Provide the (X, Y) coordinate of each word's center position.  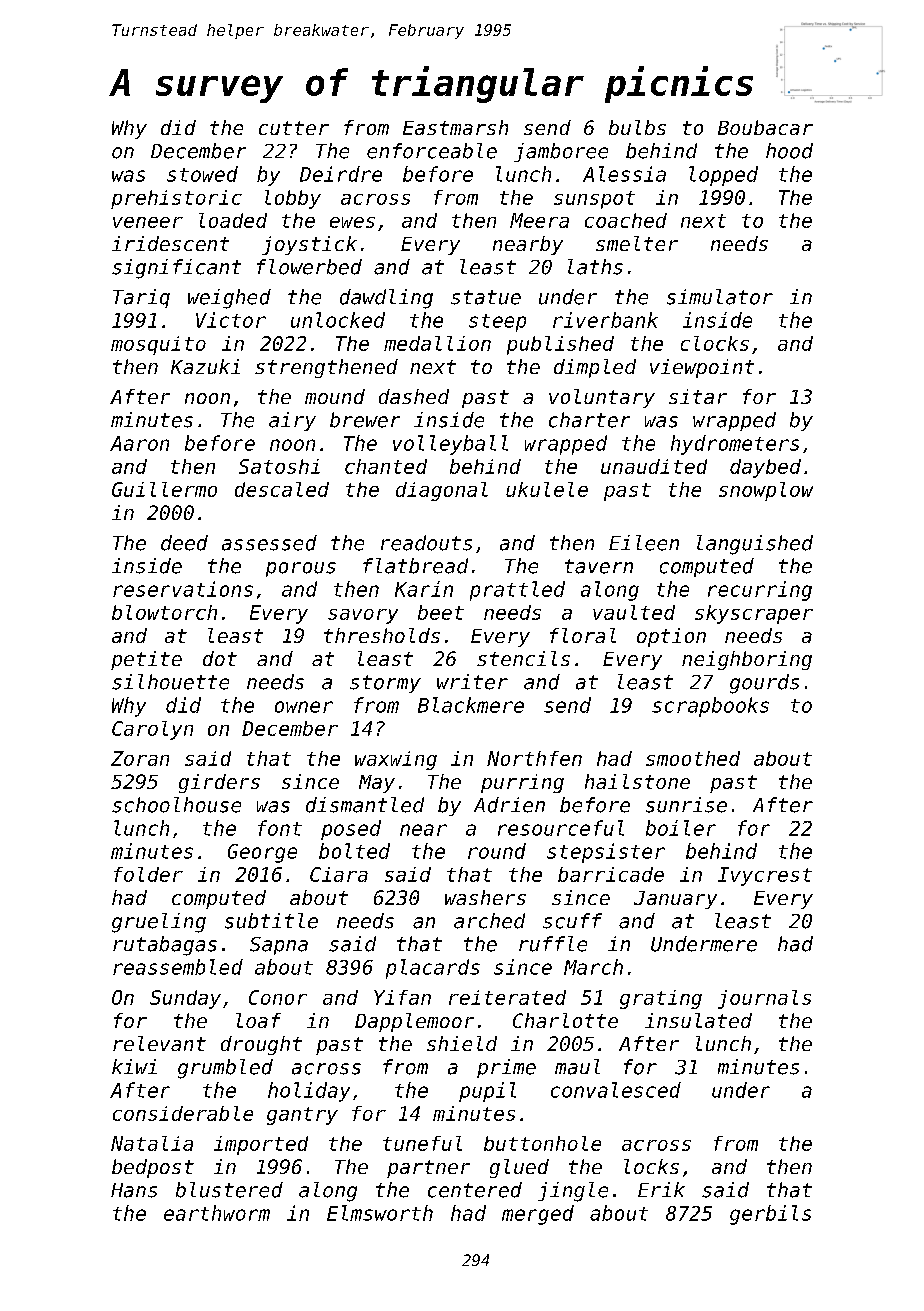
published (560, 345)
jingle (573, 1192)
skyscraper (754, 614)
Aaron (139, 443)
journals (764, 999)
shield (462, 1043)
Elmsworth (380, 1213)
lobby (293, 199)
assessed (269, 543)
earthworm (217, 1213)
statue (486, 297)
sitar (698, 396)
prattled (517, 591)
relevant (159, 1043)
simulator (720, 297)
